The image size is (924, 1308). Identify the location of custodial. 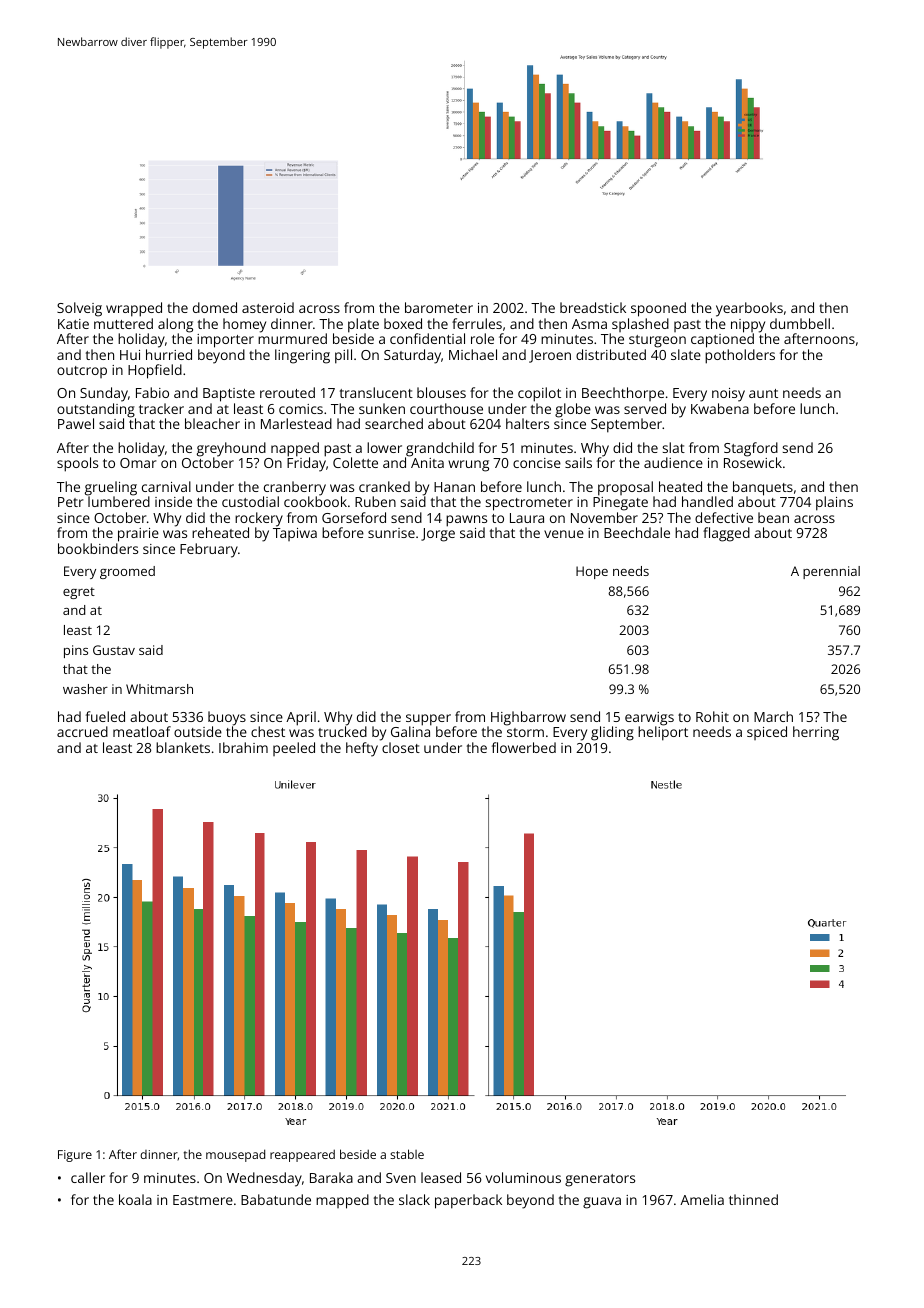
(250, 501).
